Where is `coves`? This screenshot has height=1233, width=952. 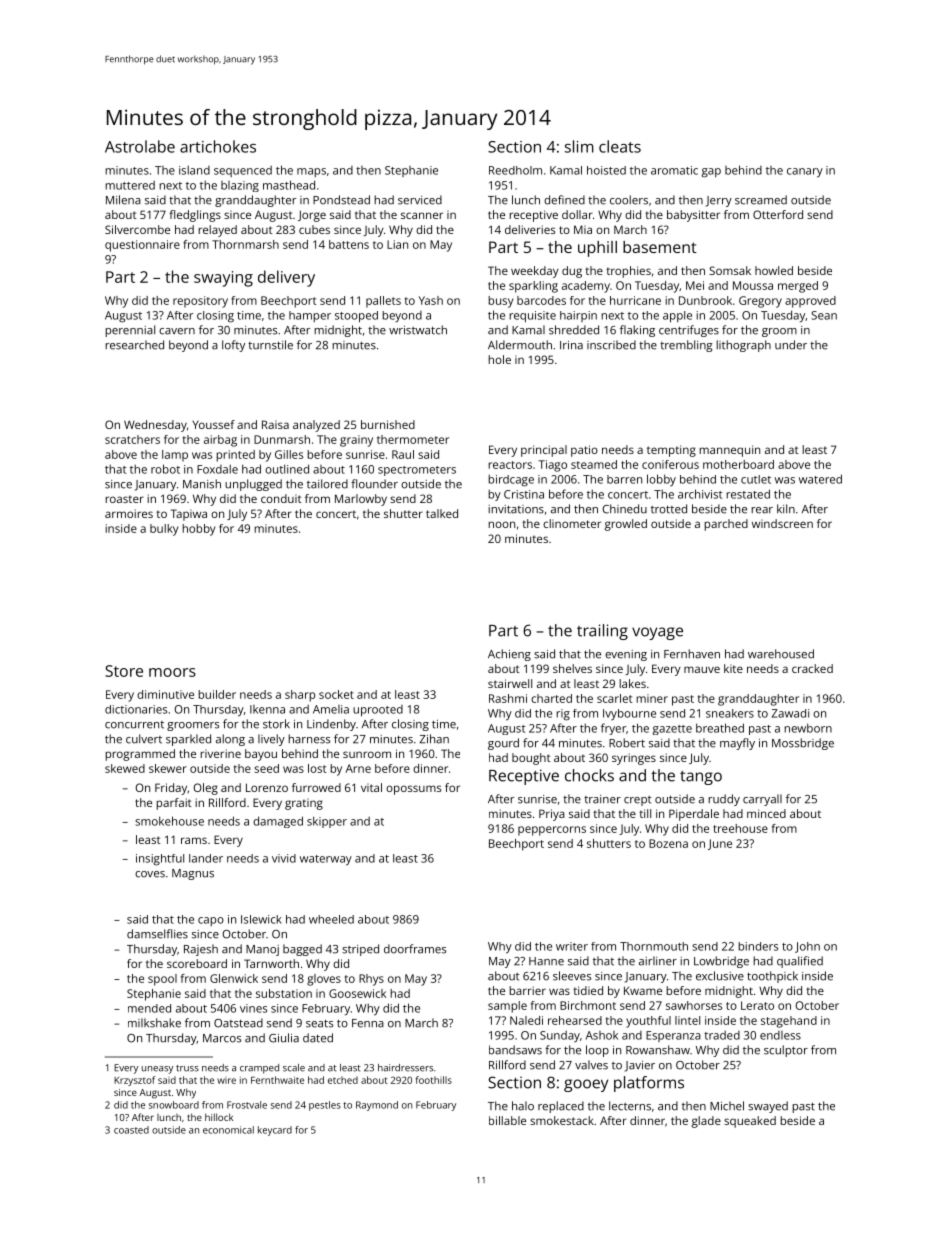
coves is located at coordinates (150, 874).
